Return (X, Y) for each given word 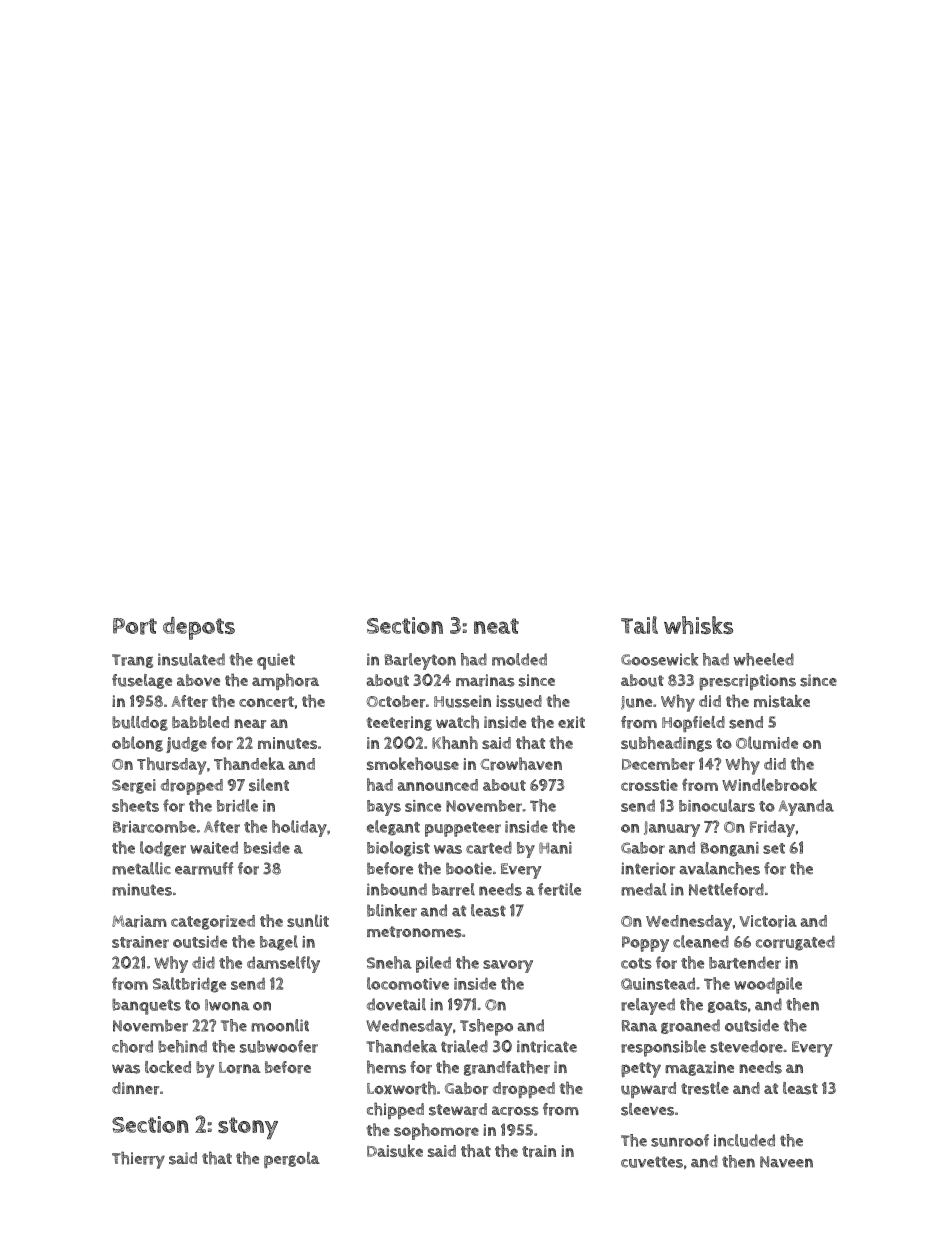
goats (727, 1006)
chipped (395, 1110)
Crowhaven (521, 764)
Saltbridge (189, 985)
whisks (698, 625)
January (672, 829)
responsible (663, 1048)
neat (496, 626)
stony (248, 1128)
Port (135, 626)
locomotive (408, 983)
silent (269, 784)
